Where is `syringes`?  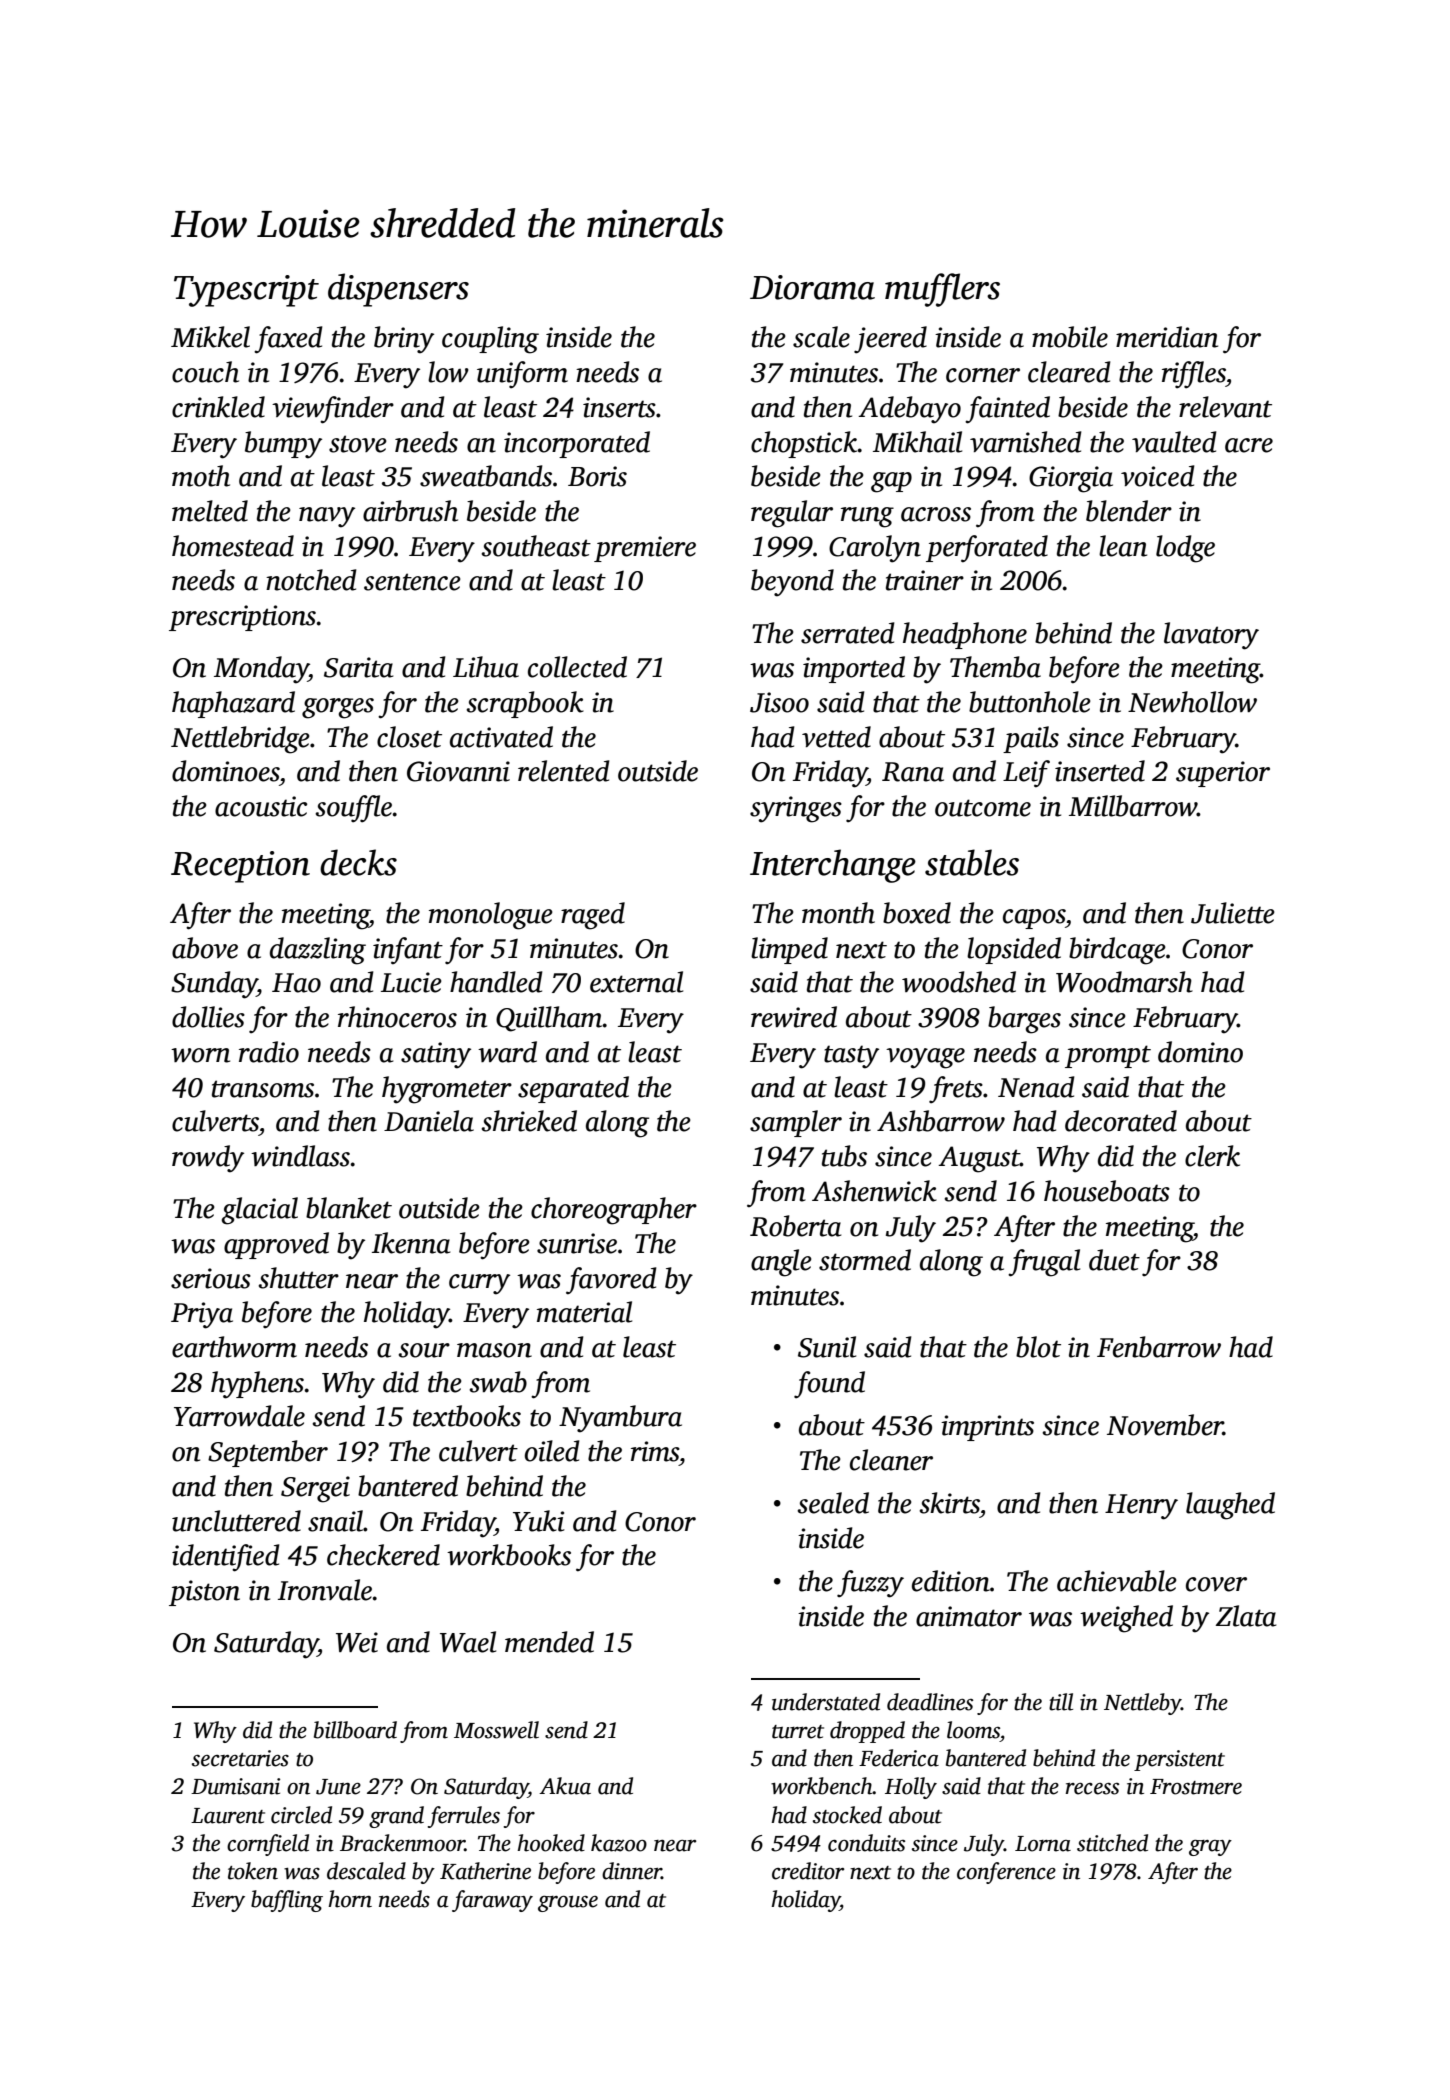 syringes is located at coordinates (796, 809).
